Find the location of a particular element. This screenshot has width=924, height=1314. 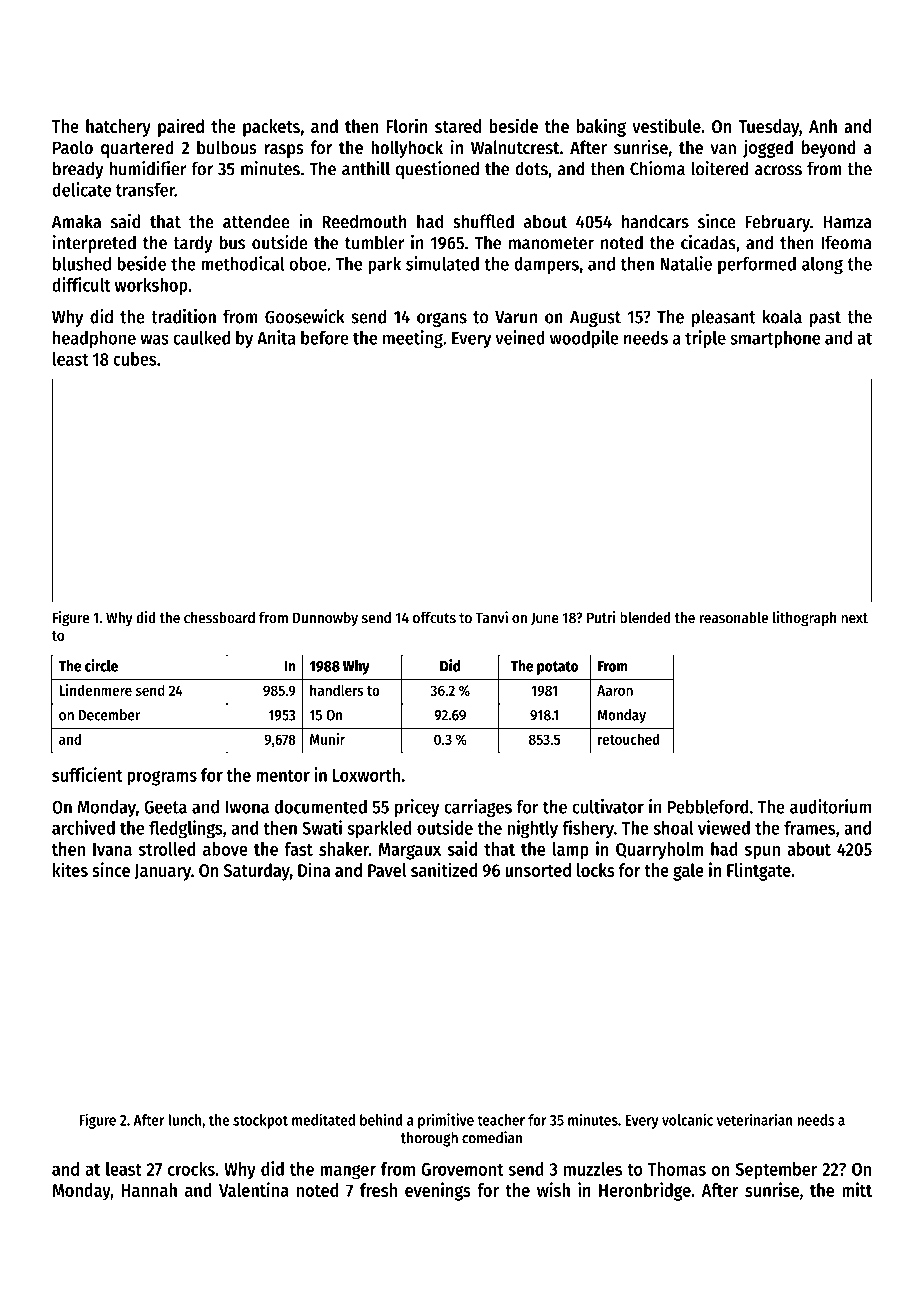

rasps is located at coordinates (284, 151).
